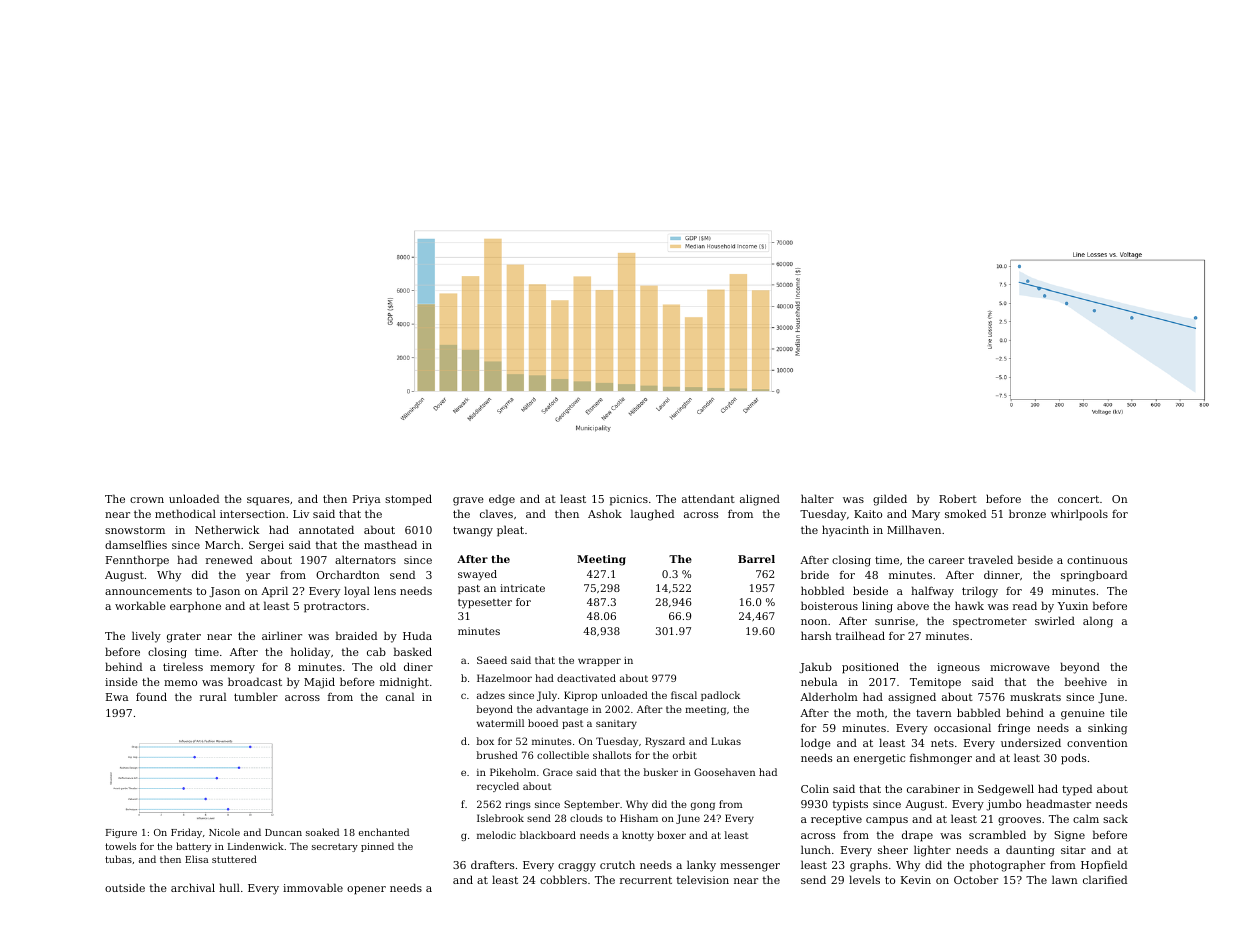 Image resolution: width=1233 pixels, height=952 pixels. What do you see at coordinates (933, 788) in the document?
I see `carabiner` at bounding box center [933, 788].
